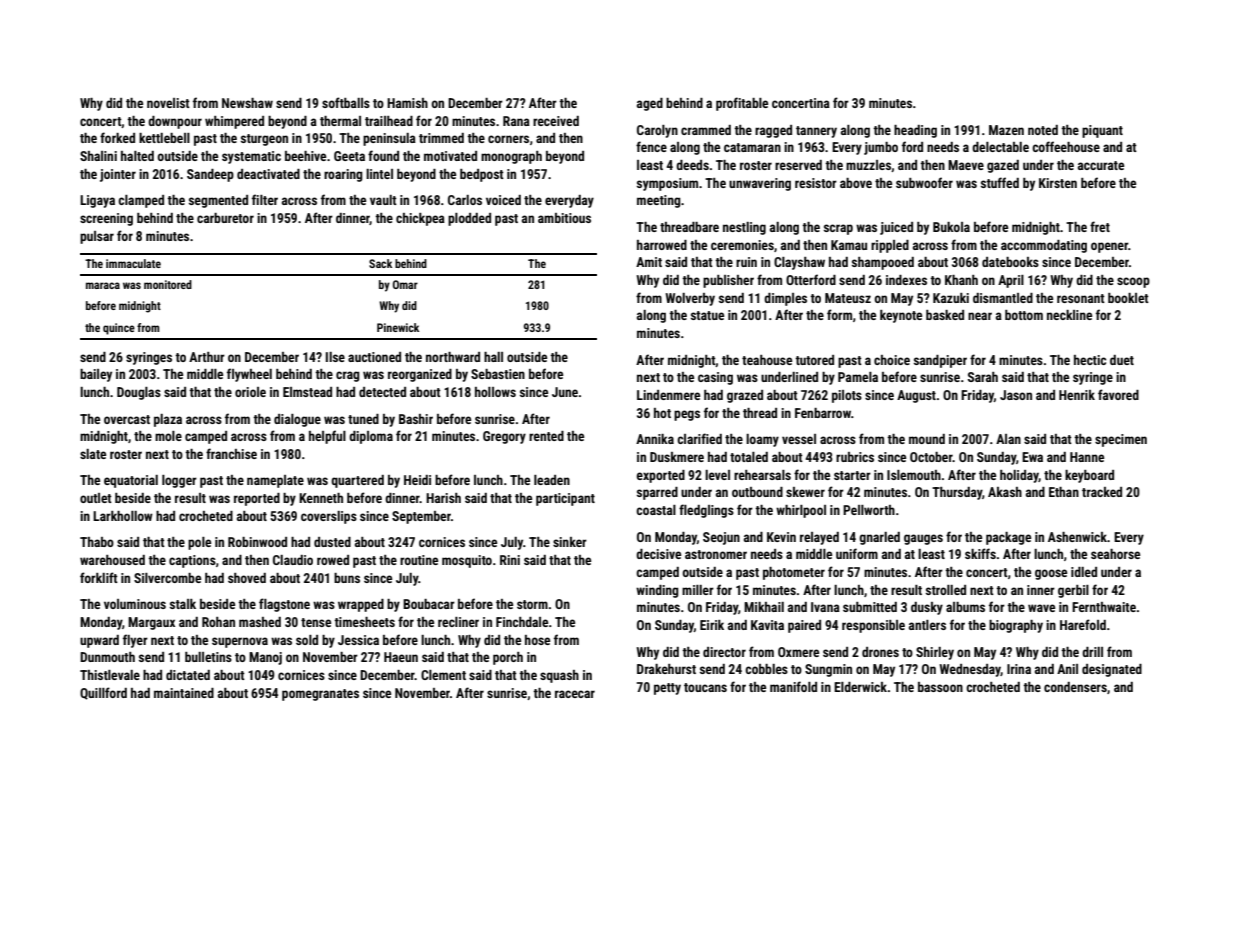 This screenshot has height=952, width=1233. Describe the element at coordinates (794, 573) in the screenshot. I see `photometer` at that location.
